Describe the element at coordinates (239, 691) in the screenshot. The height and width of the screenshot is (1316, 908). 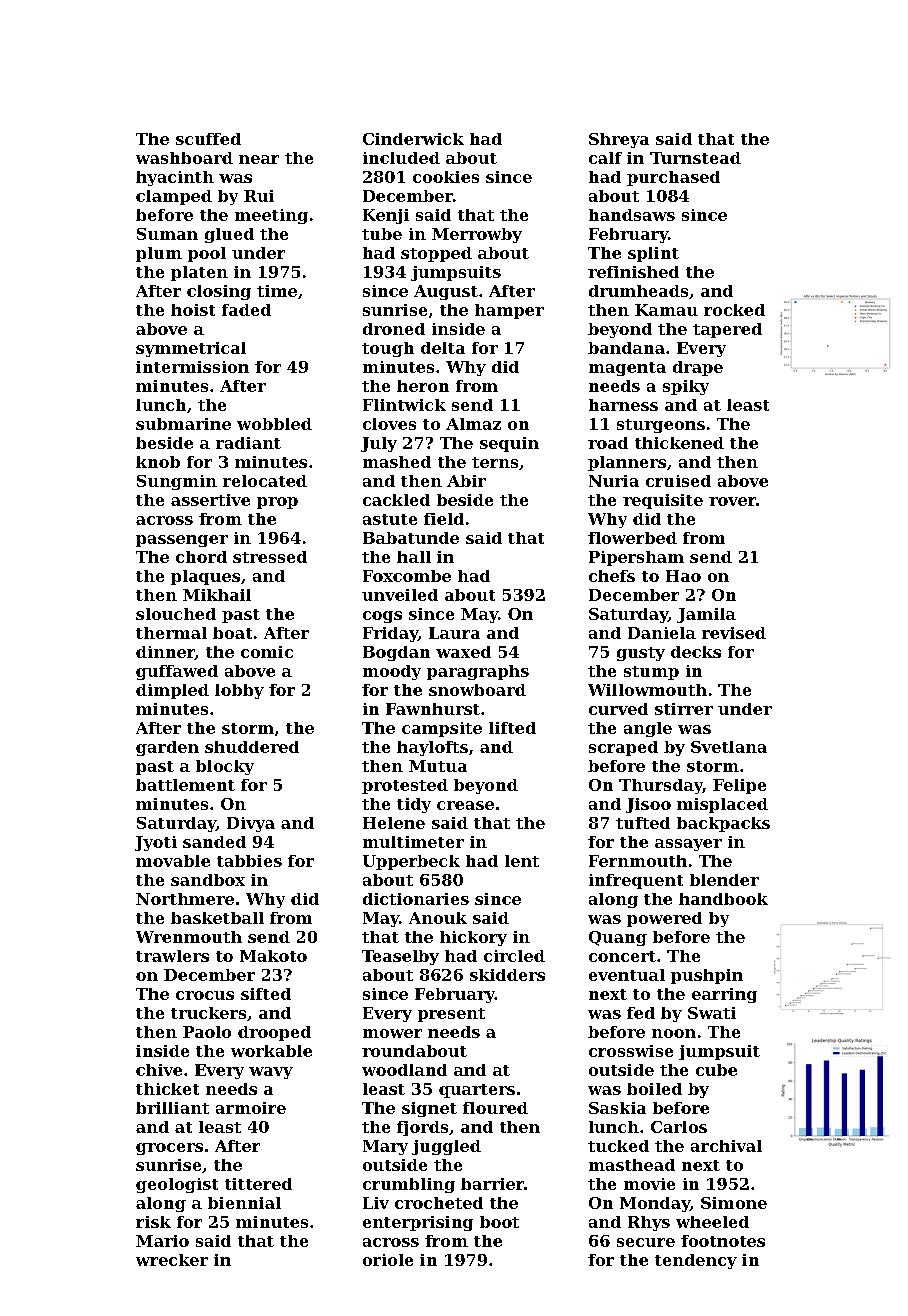
I see `lobby` at that location.
